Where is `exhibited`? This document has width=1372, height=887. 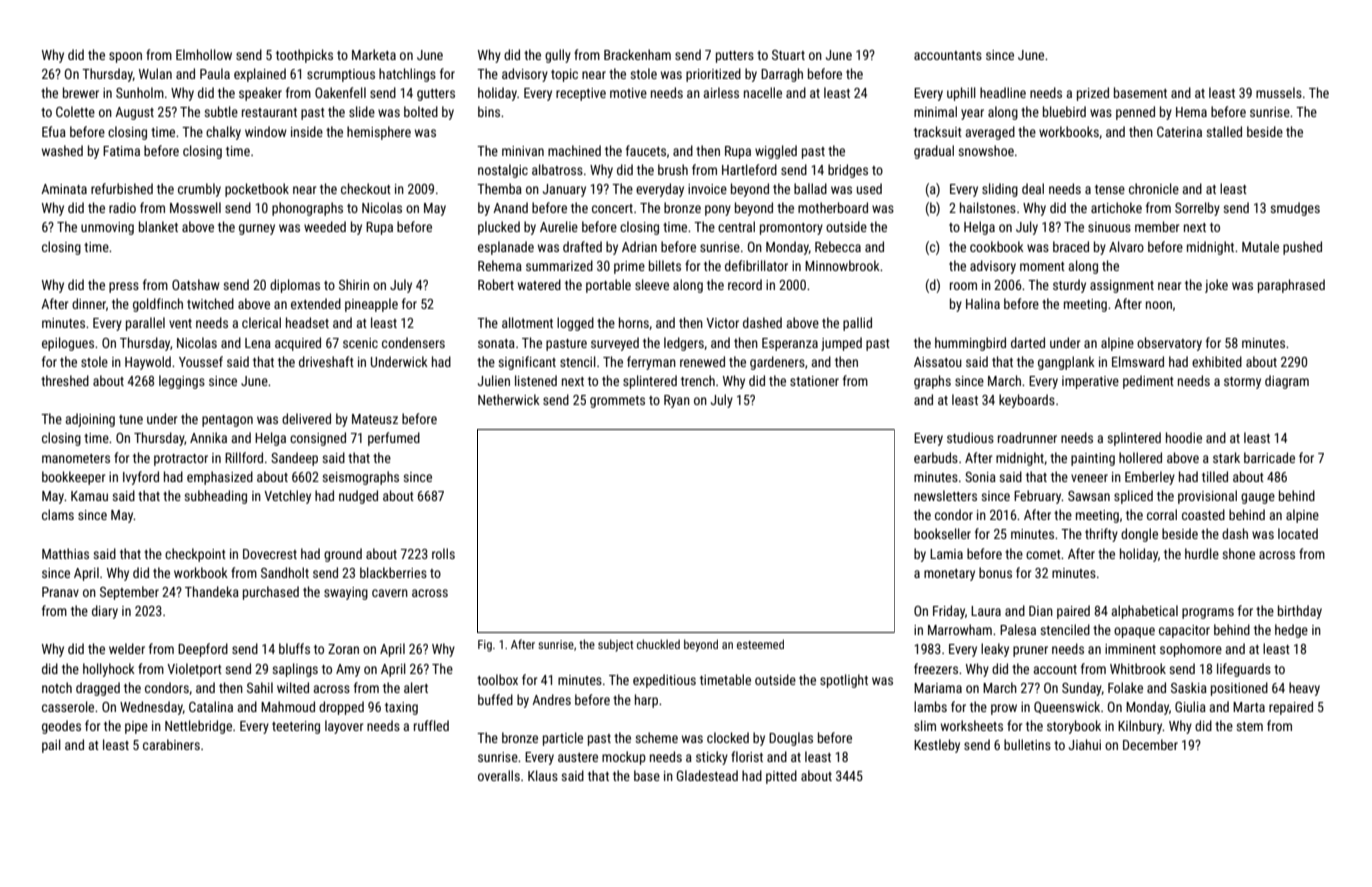 exhibited is located at coordinates (1217, 361).
